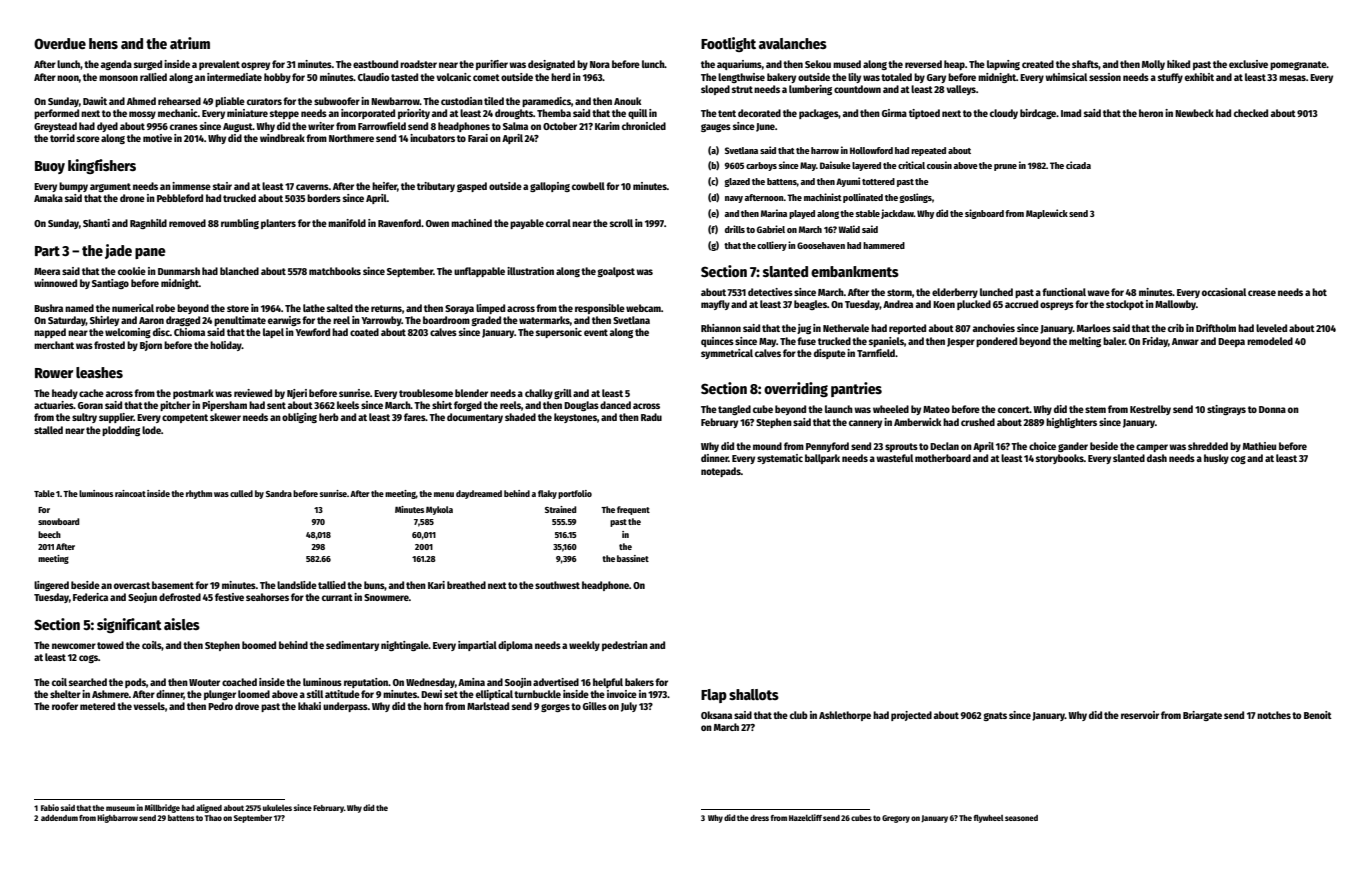 This screenshot has width=1372, height=887. I want to click on addendum, so click(59, 818).
